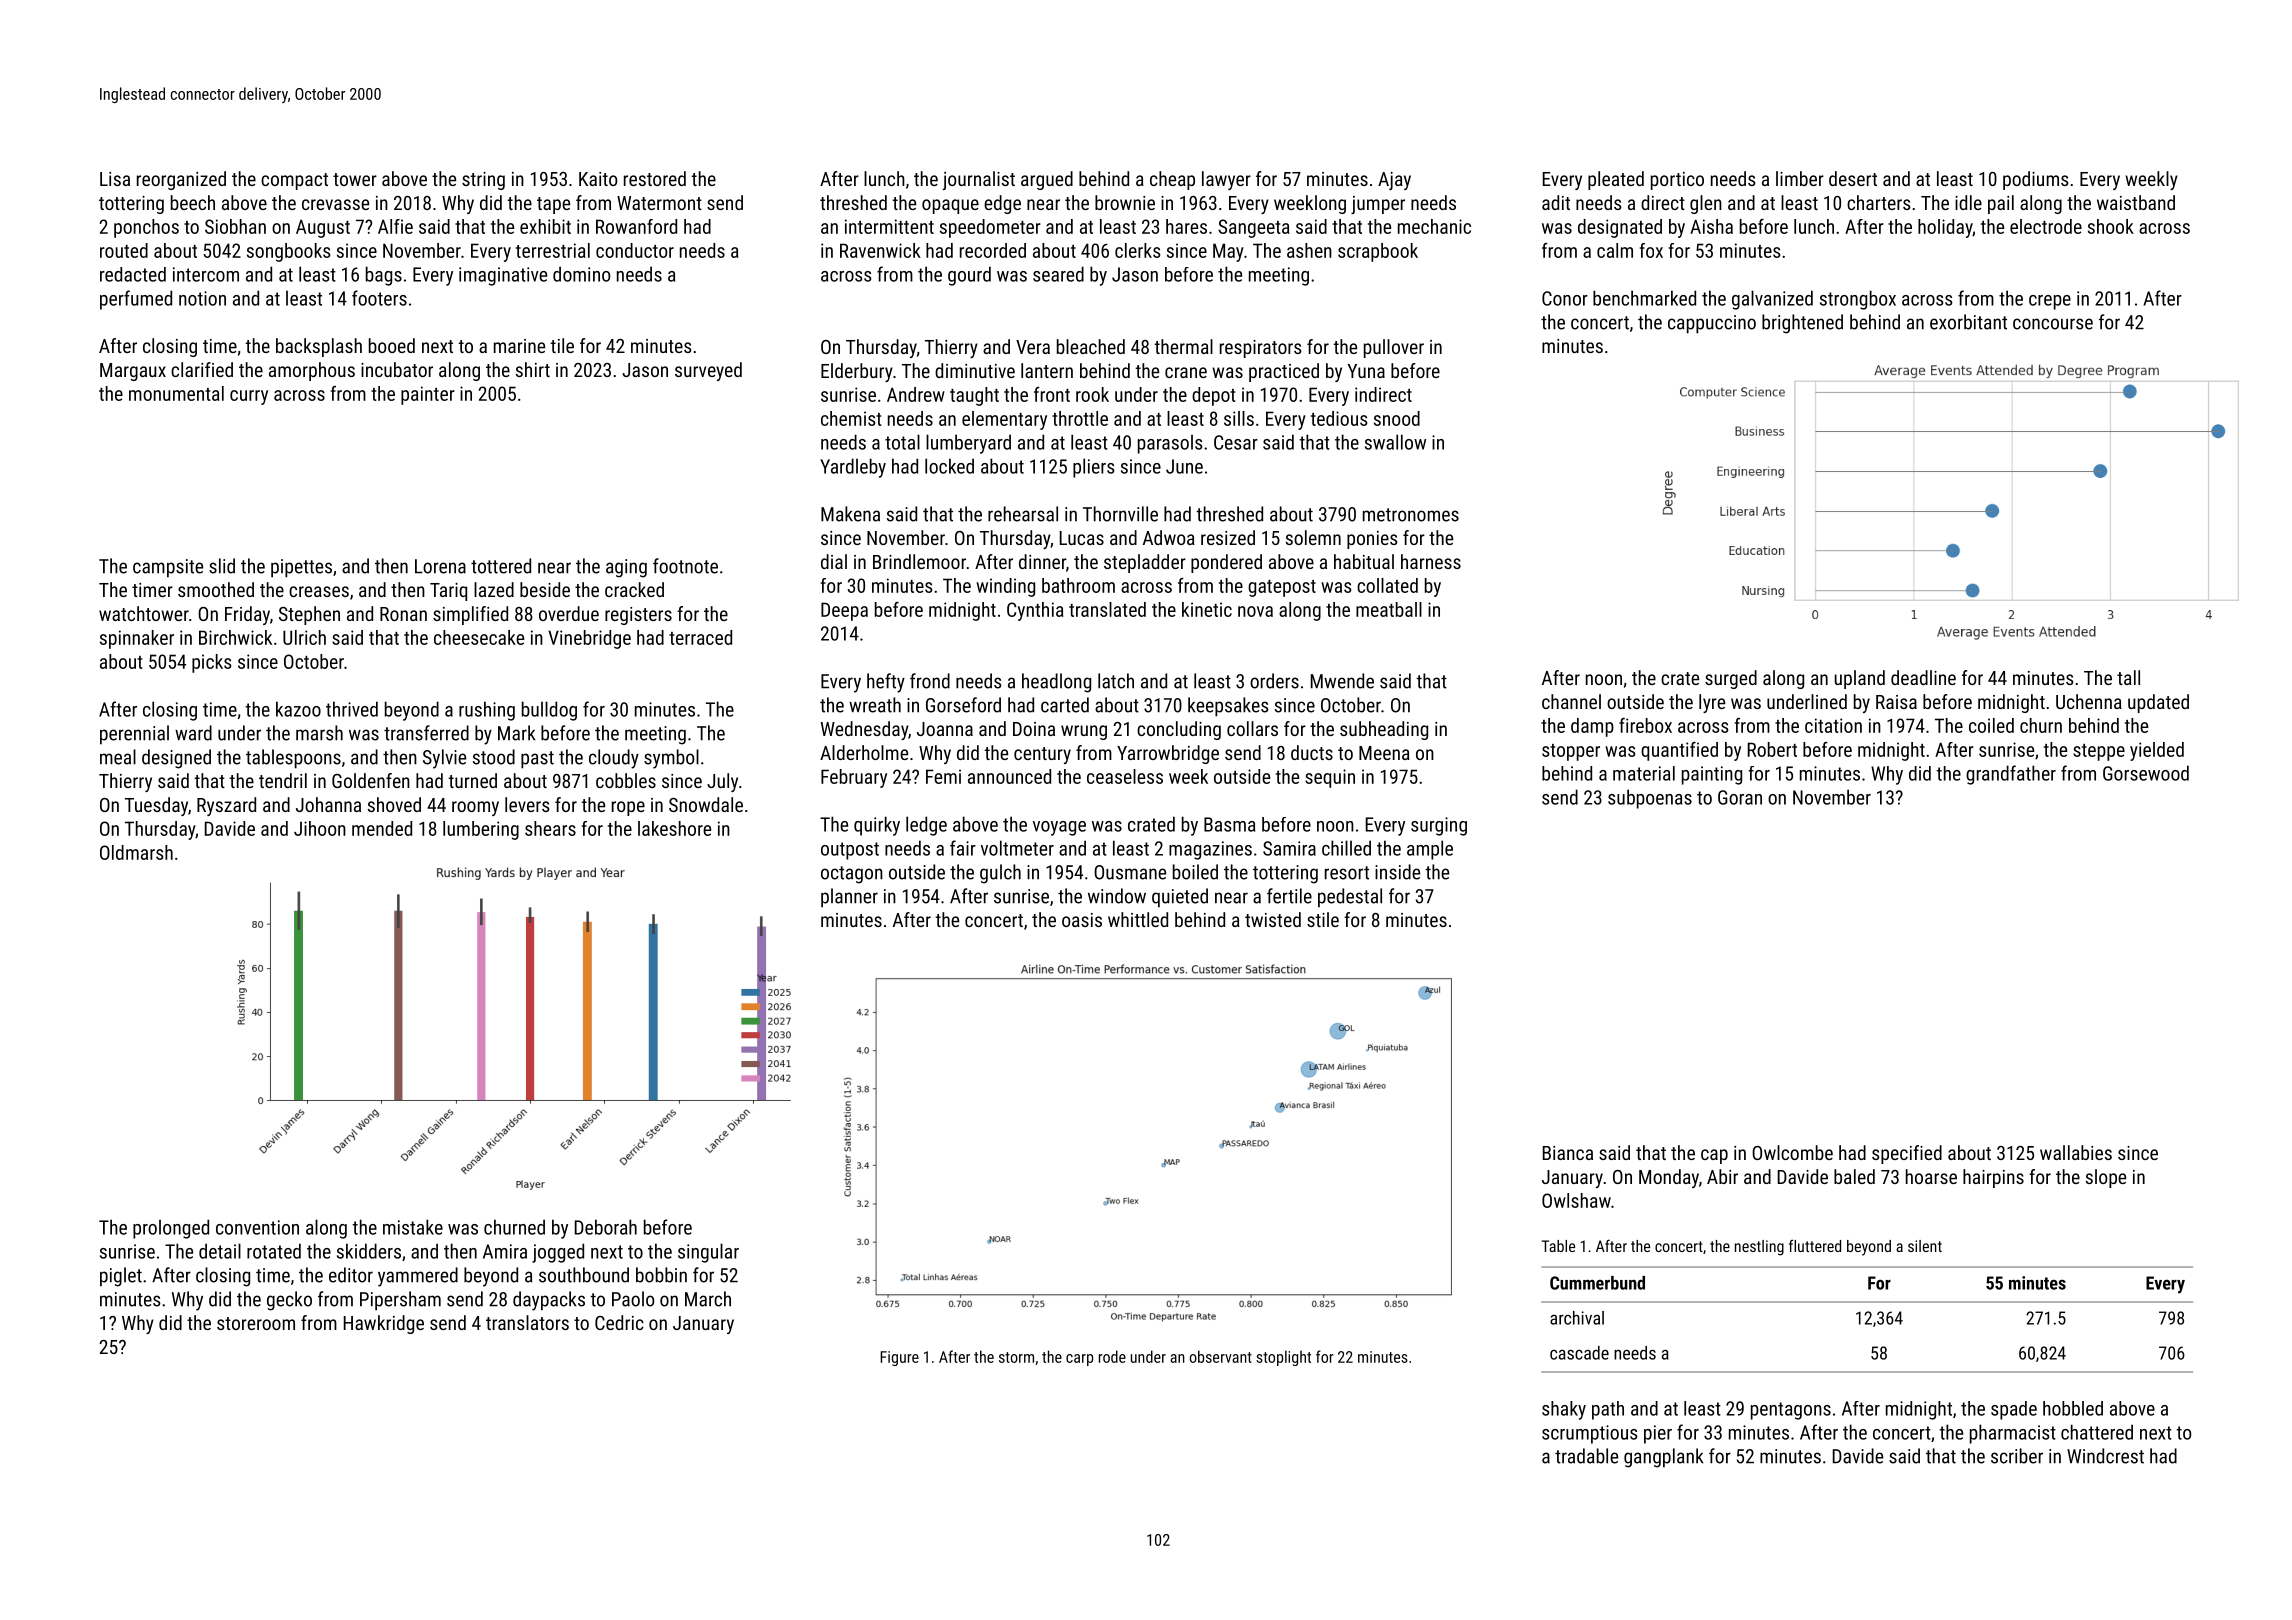 This page has height=1620, width=2292. I want to click on picks, so click(212, 663).
